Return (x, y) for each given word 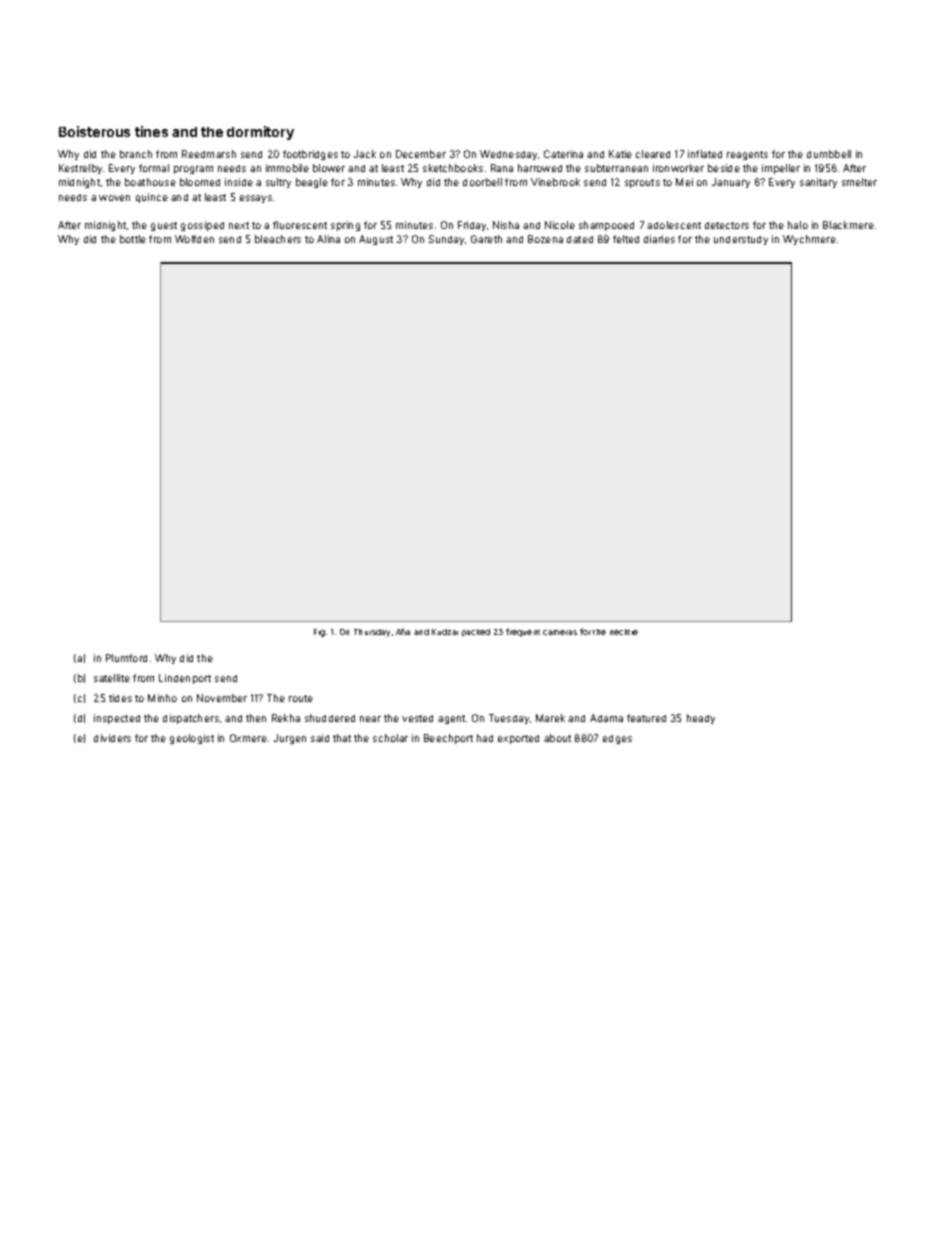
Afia (403, 631)
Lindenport (185, 679)
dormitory (260, 133)
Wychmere (809, 240)
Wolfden (194, 239)
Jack (365, 154)
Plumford (126, 658)
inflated (705, 154)
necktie (624, 632)
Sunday (446, 240)
